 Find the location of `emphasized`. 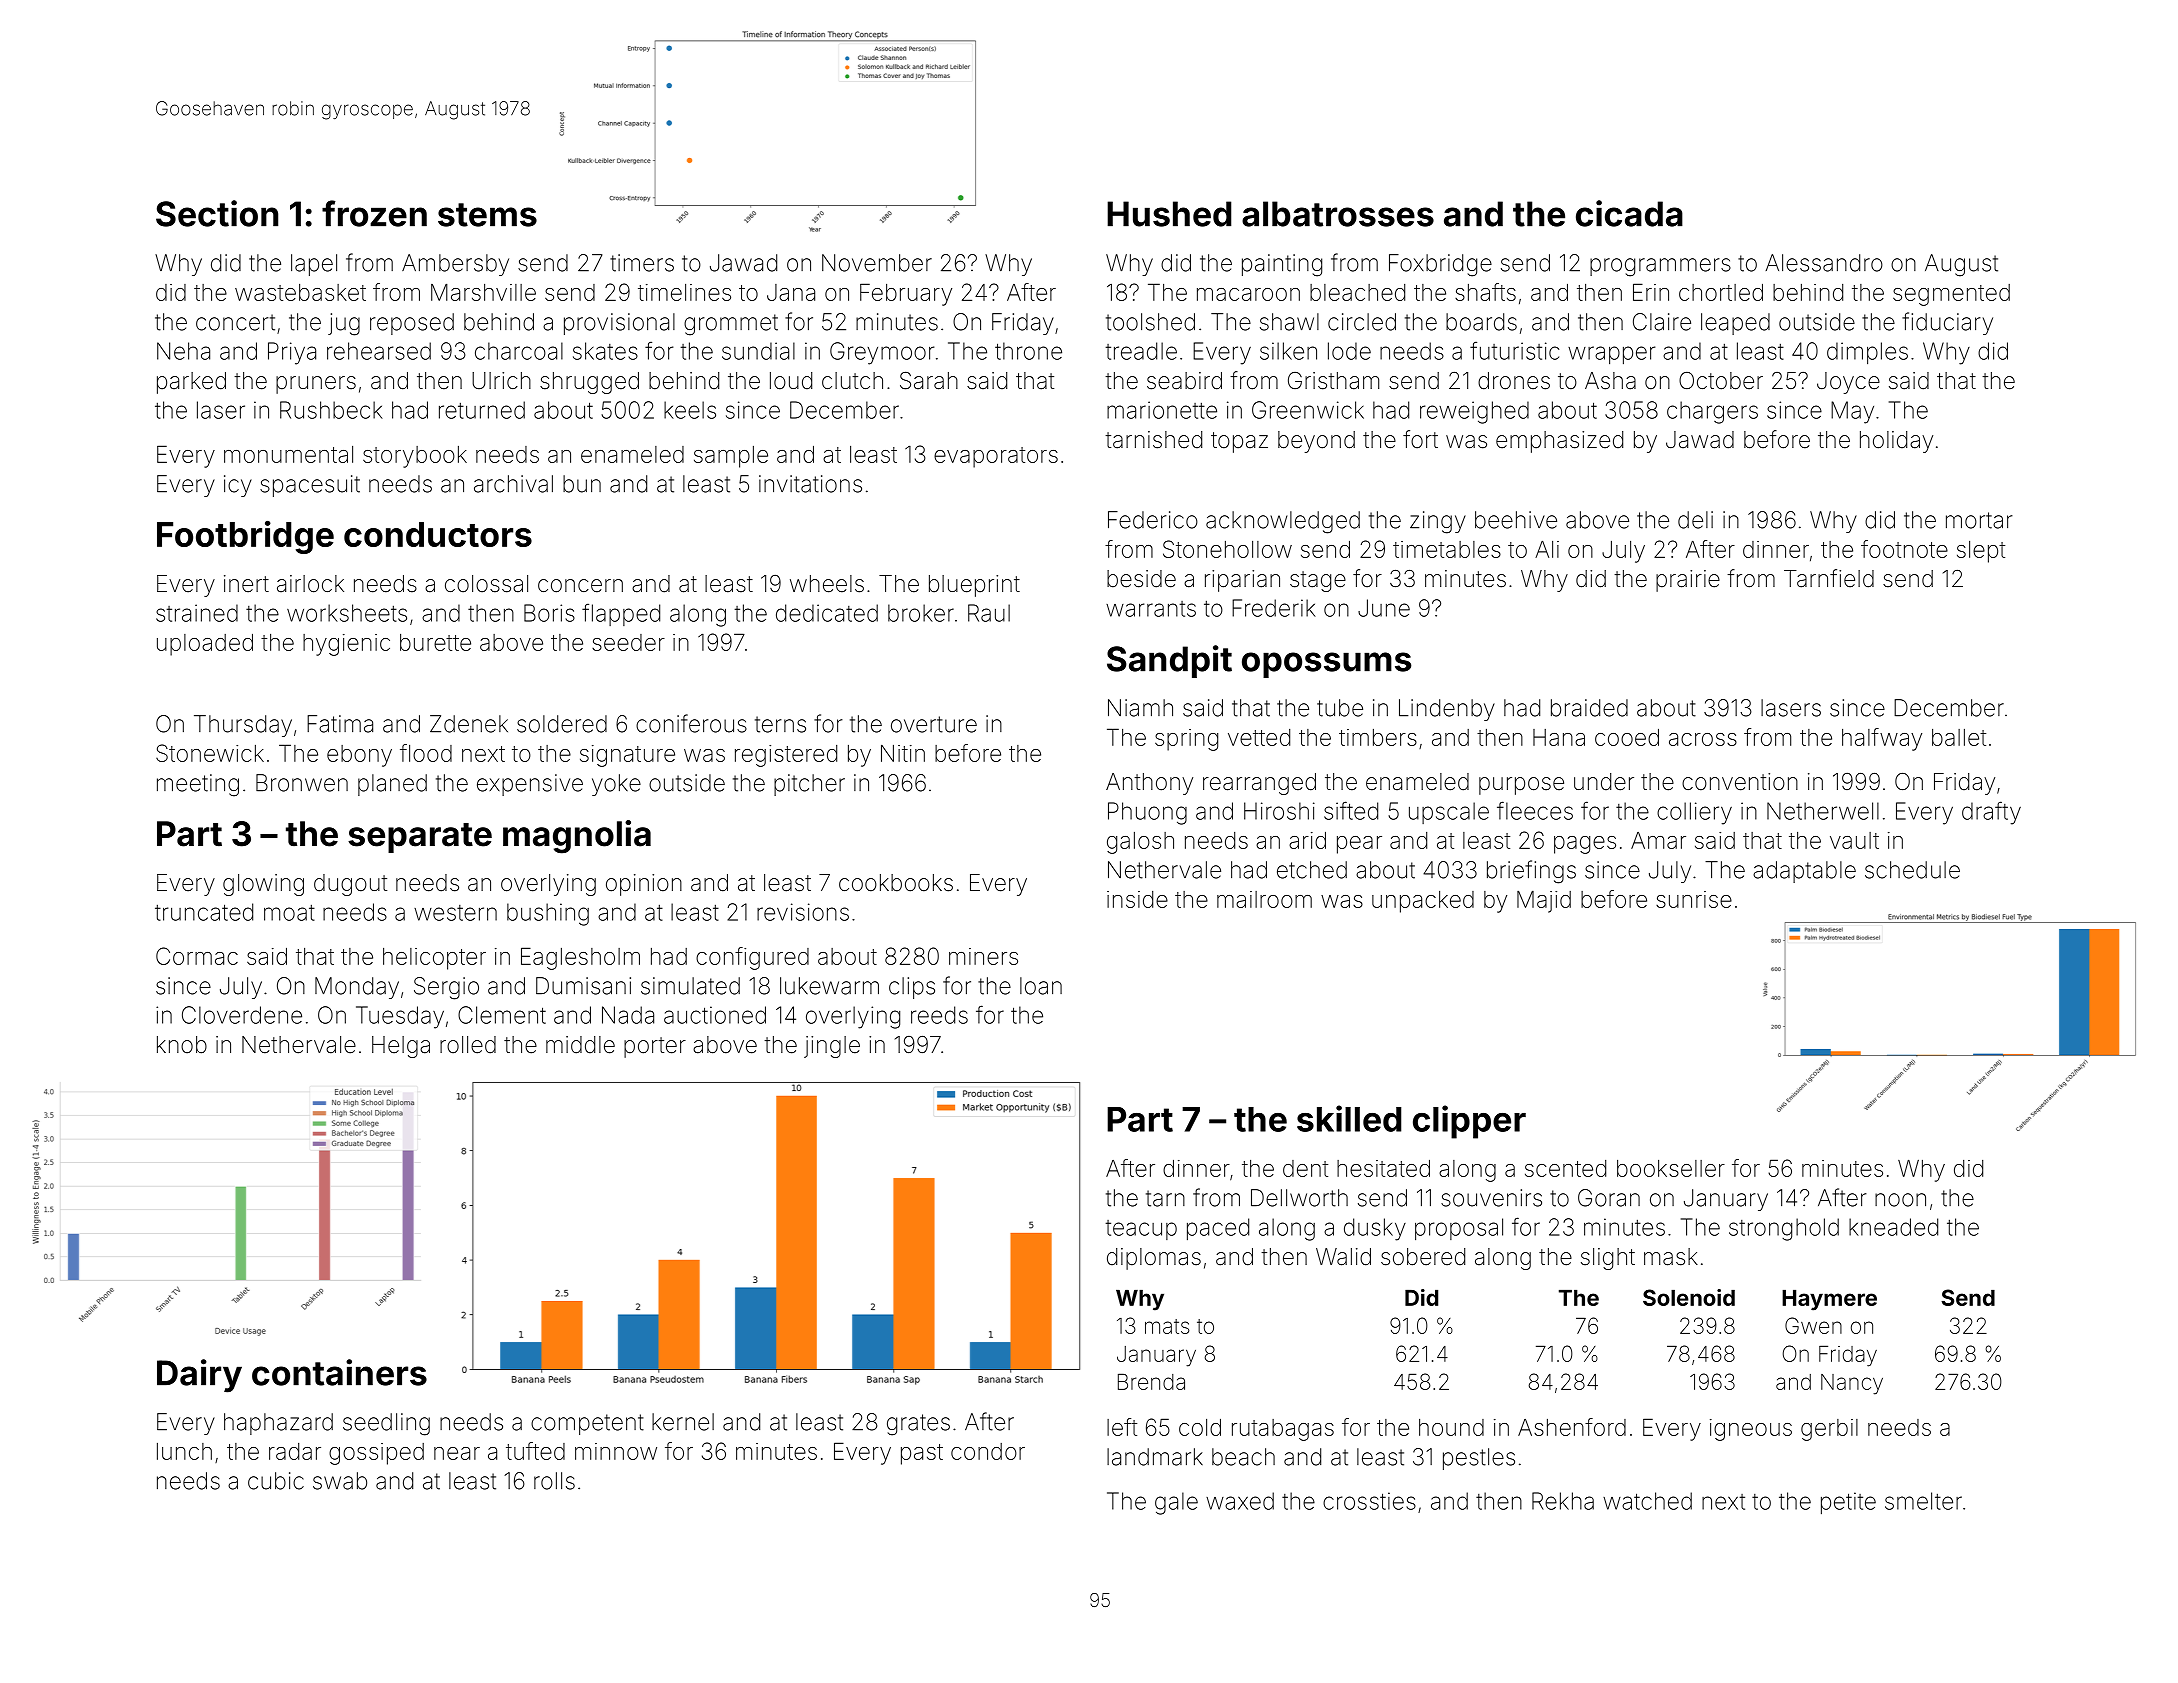

emphasized is located at coordinates (1559, 442).
